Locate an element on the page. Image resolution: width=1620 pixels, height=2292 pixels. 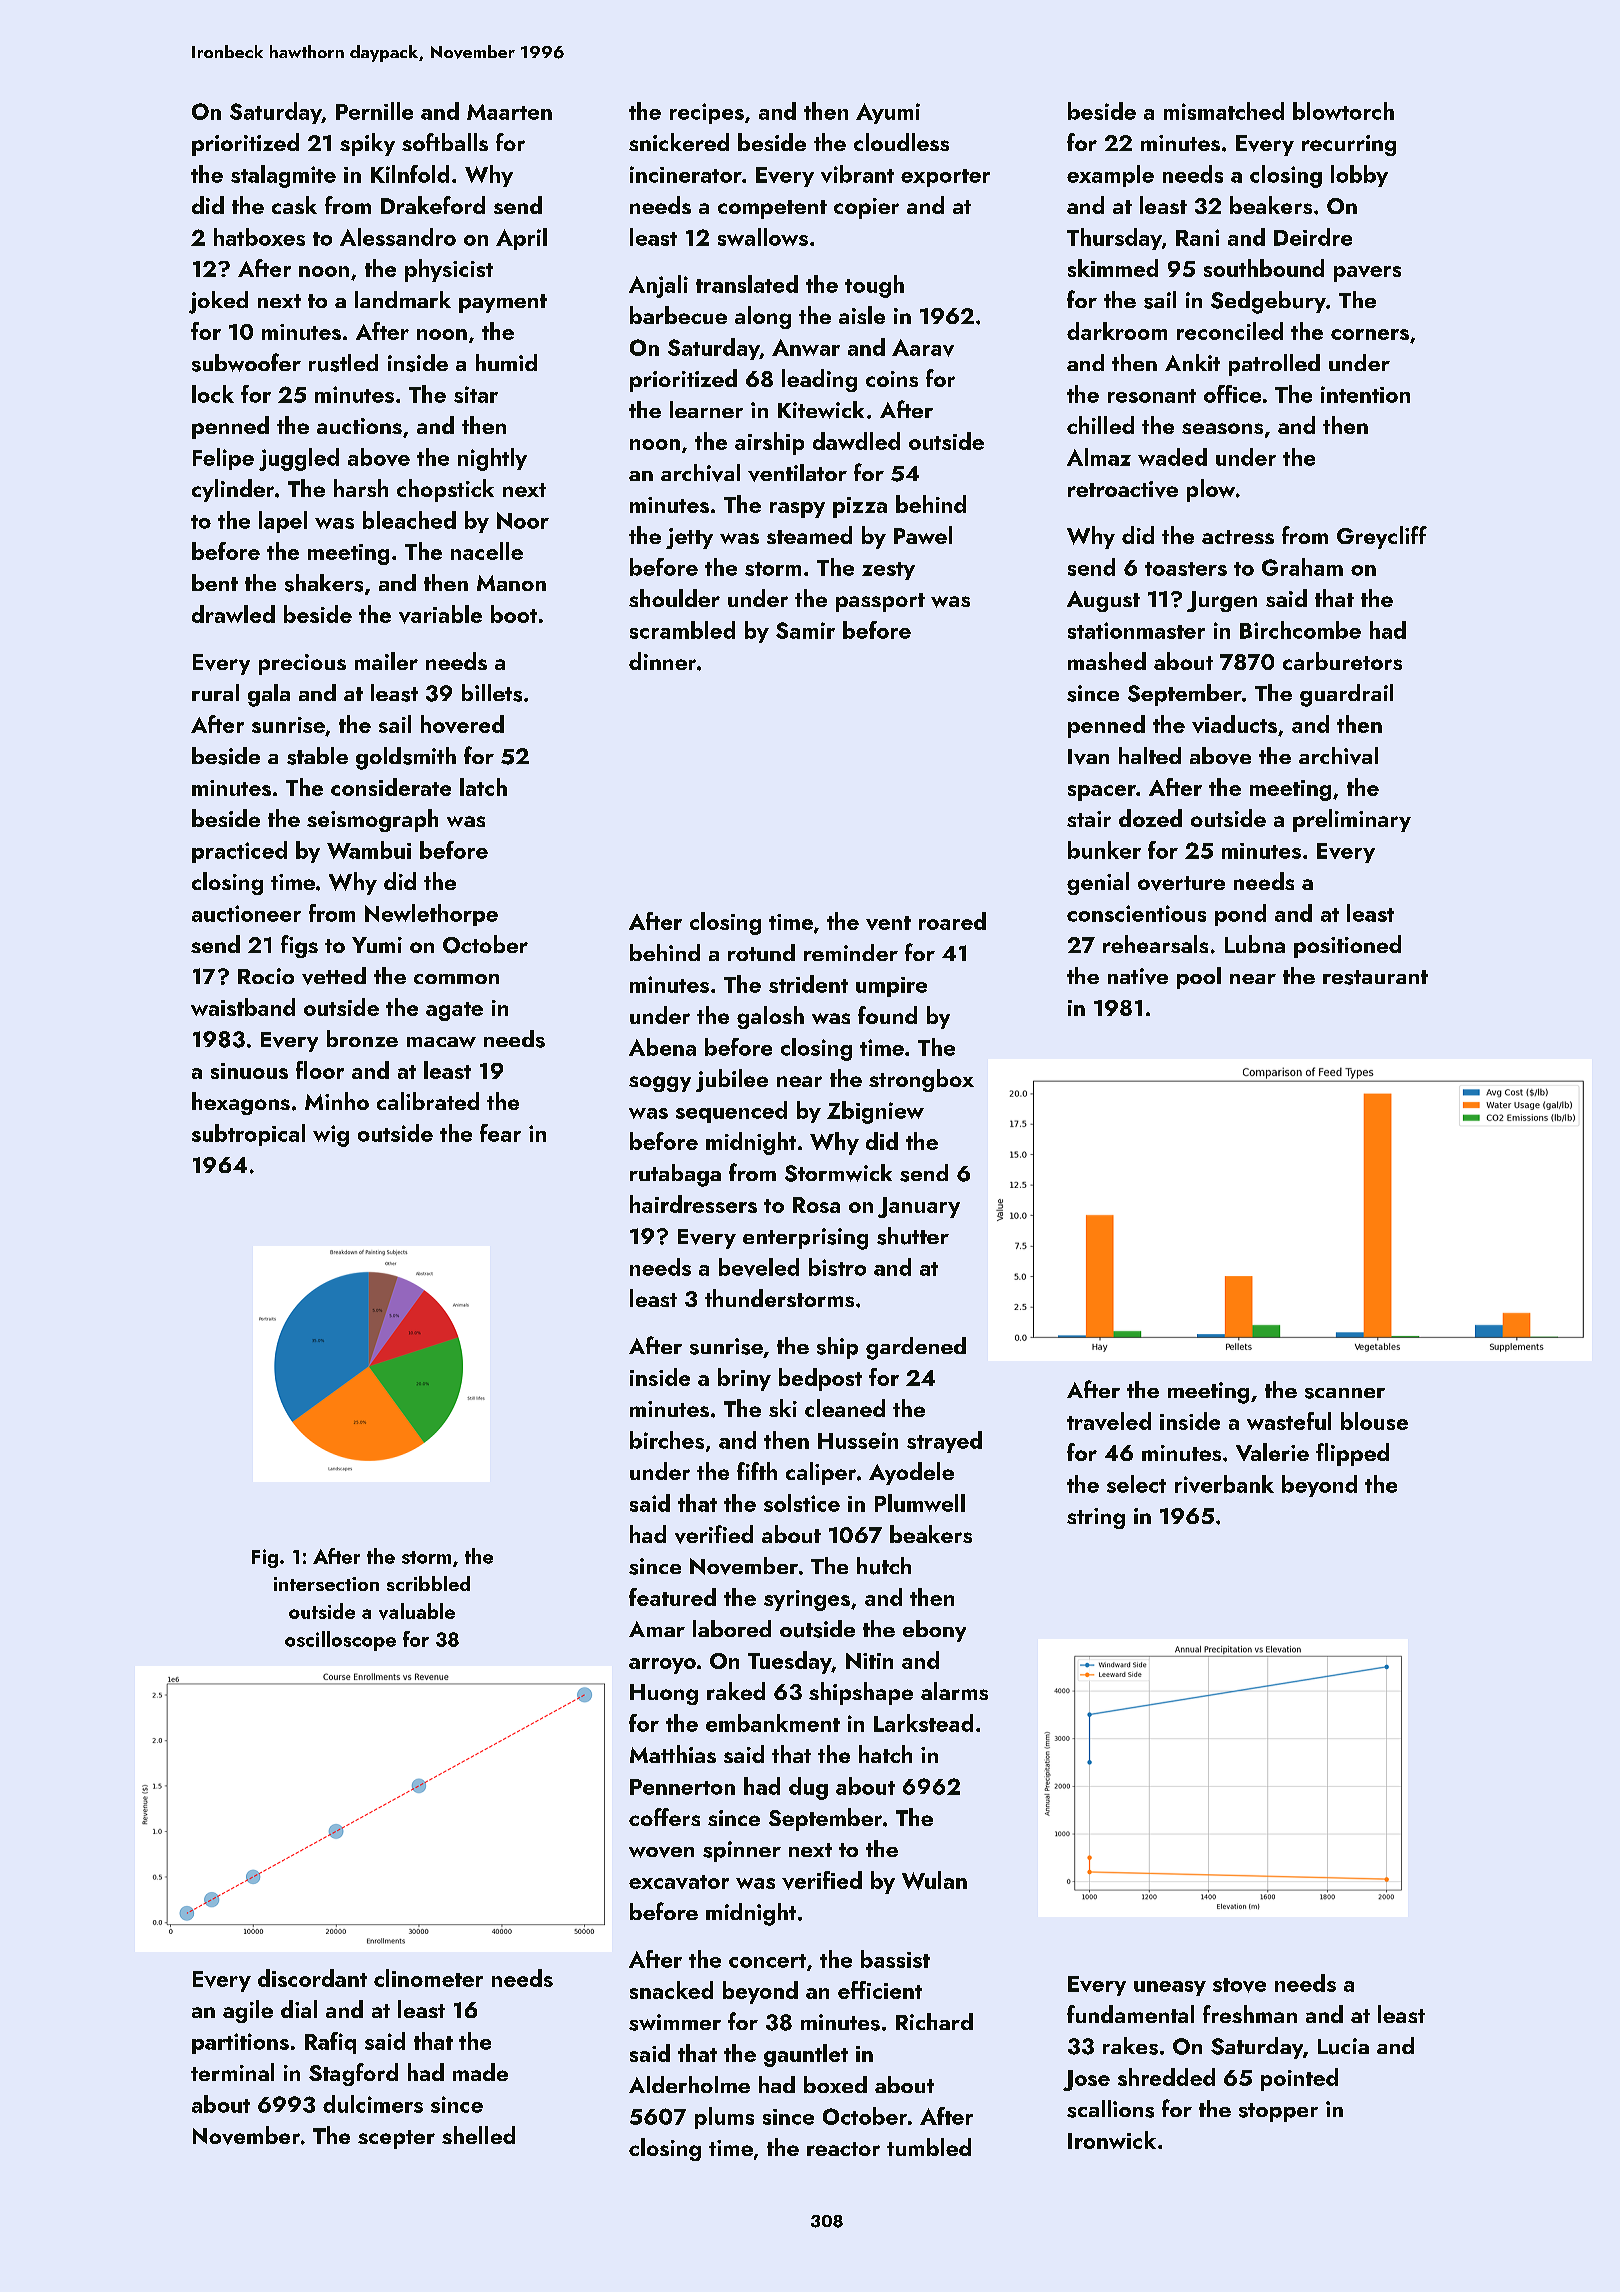
string is located at coordinates (1096, 1518).
